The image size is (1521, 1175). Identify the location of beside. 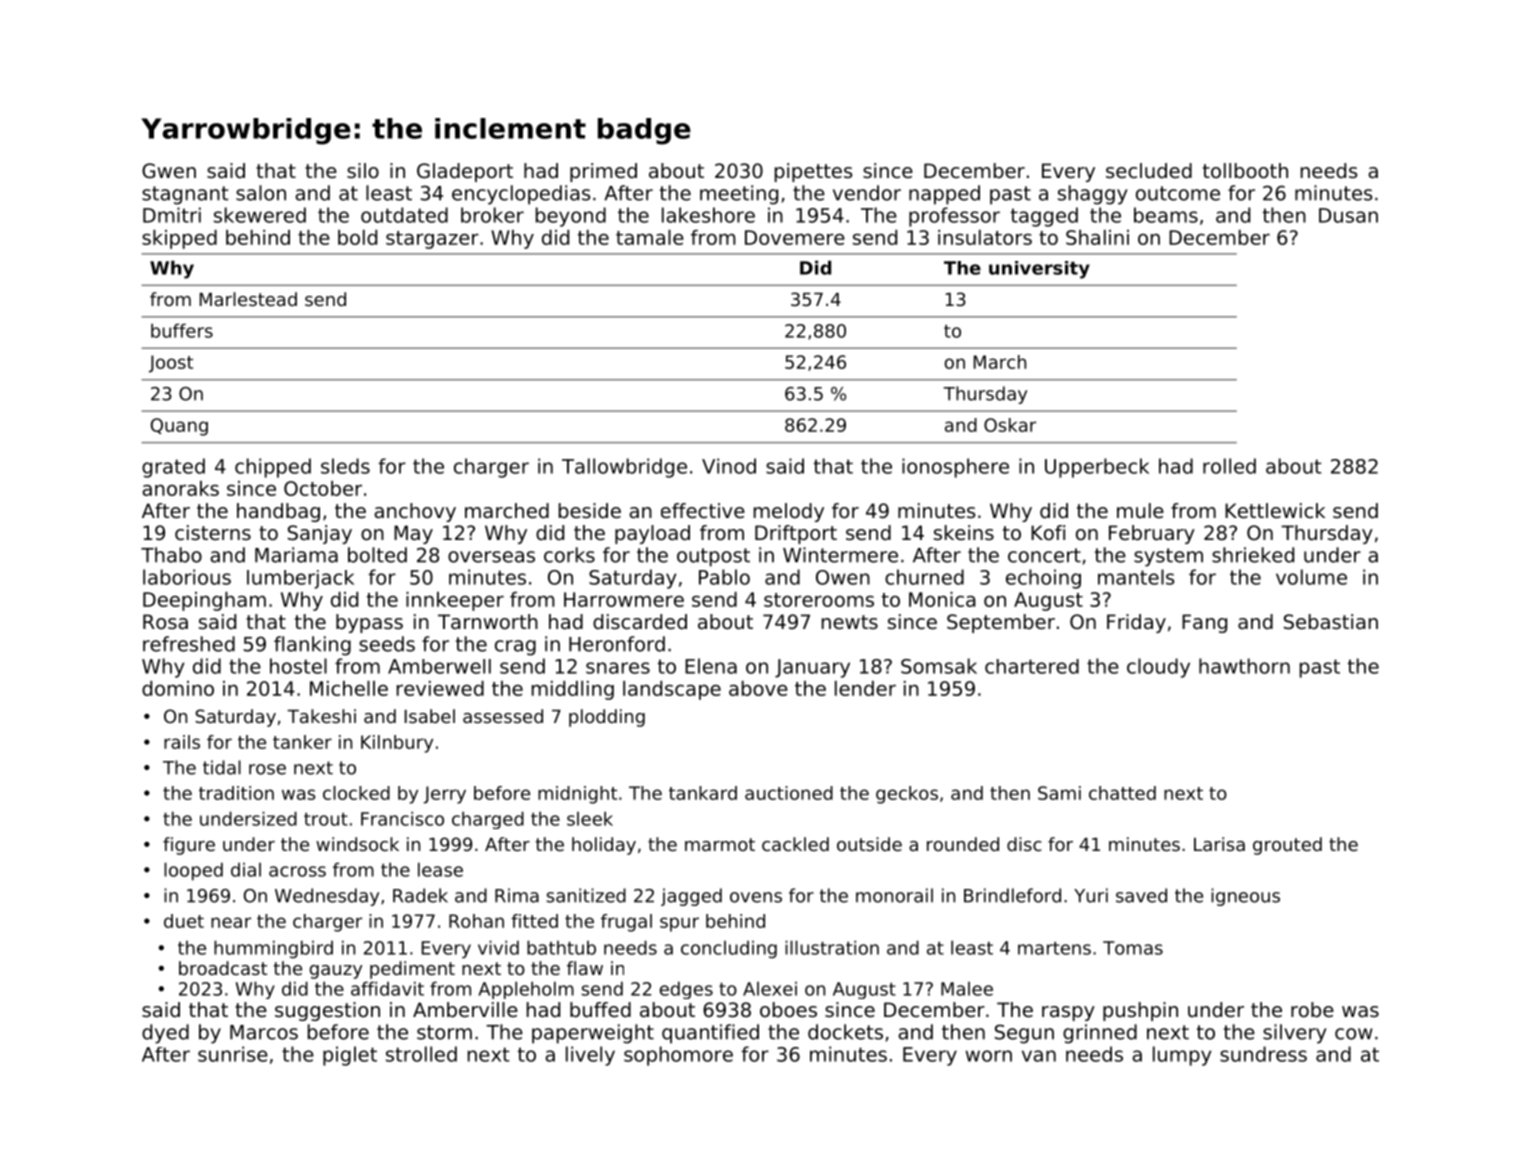
(590, 511).
